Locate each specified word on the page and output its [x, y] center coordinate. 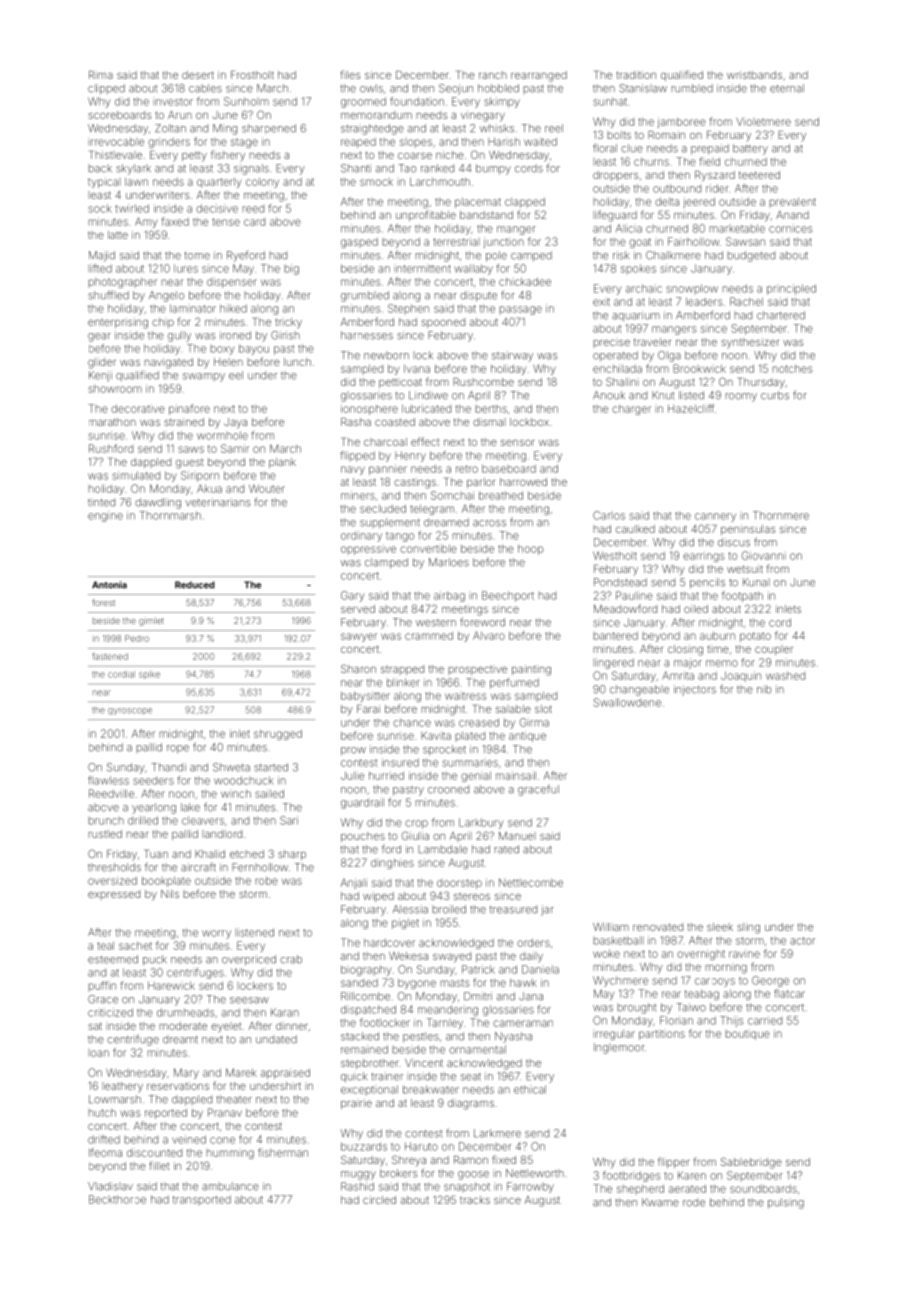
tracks [475, 1200]
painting [531, 670]
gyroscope [130, 711]
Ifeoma [105, 1152]
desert [198, 75]
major [688, 663]
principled [791, 289]
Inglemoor [619, 1048]
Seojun [456, 89]
